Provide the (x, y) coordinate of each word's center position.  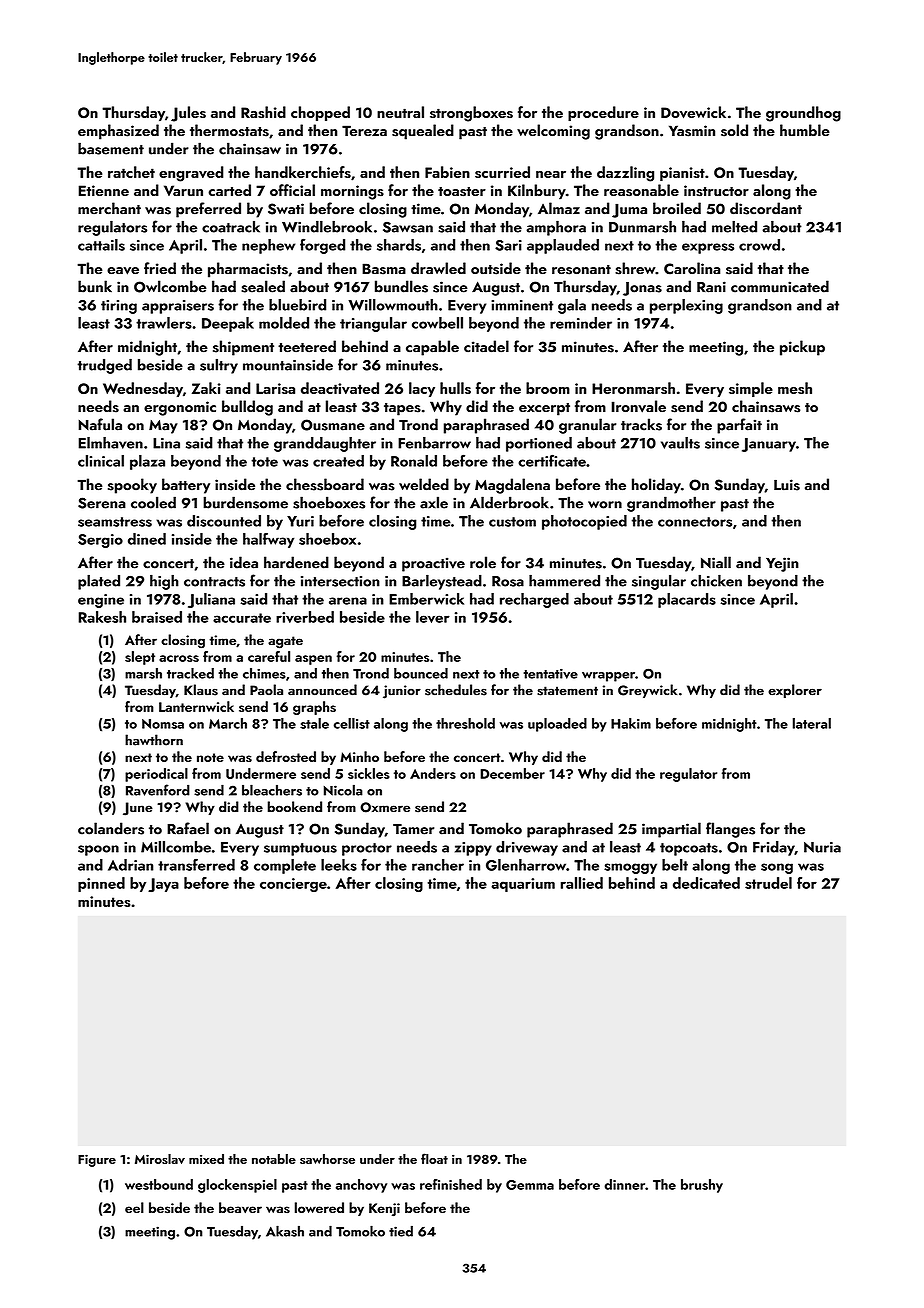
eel (134, 1207)
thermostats (229, 130)
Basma (384, 269)
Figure (97, 1160)
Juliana (211, 600)
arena (348, 601)
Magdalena (512, 486)
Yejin (782, 564)
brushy (702, 1186)
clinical (101, 461)
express (708, 248)
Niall (716, 562)
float (434, 1158)
